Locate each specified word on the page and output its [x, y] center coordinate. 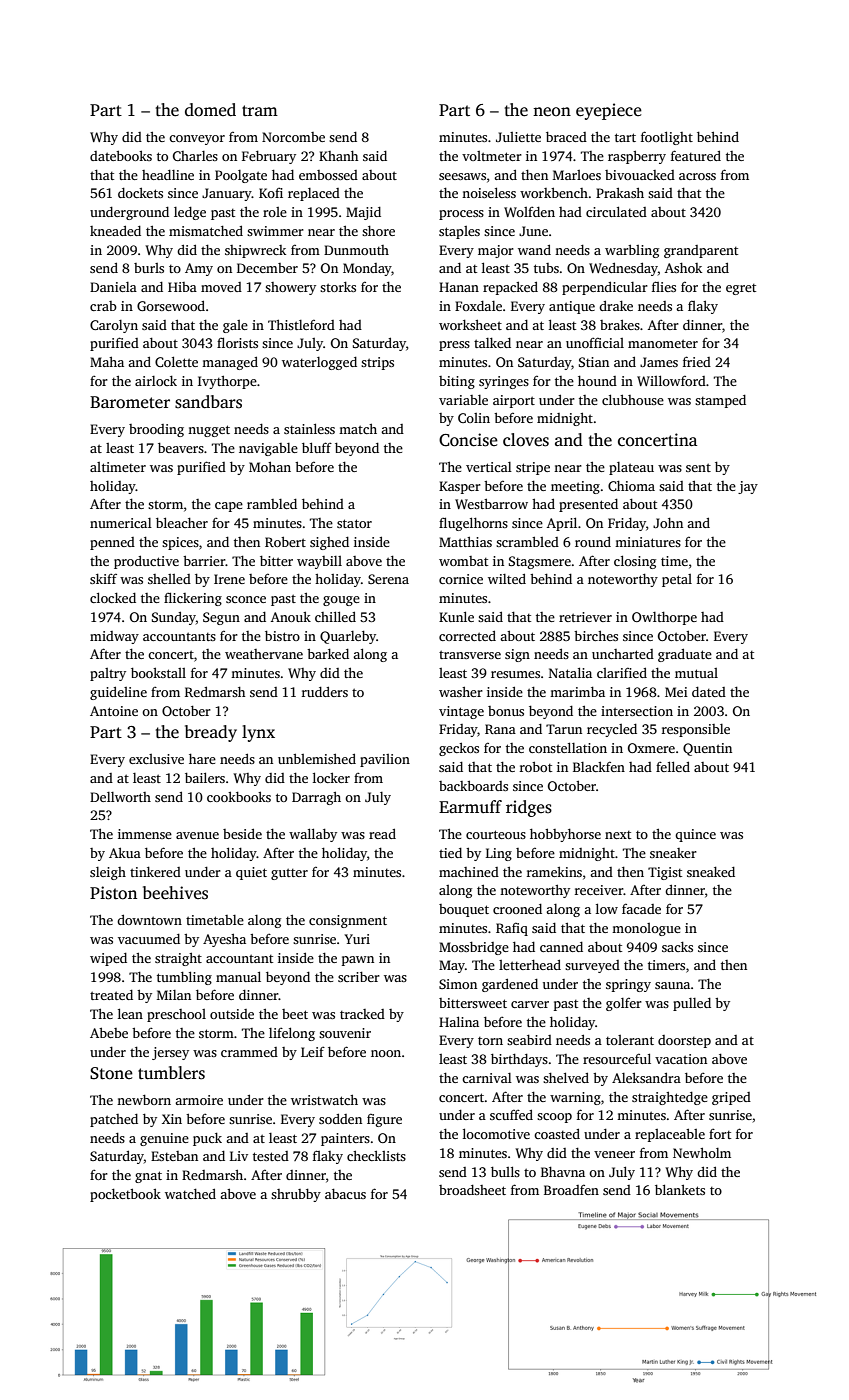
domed [210, 110]
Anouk [291, 616]
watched [190, 1193]
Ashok [683, 268]
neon [552, 112]
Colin [474, 418]
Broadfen [571, 1189]
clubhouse [633, 399]
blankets [680, 1189]
